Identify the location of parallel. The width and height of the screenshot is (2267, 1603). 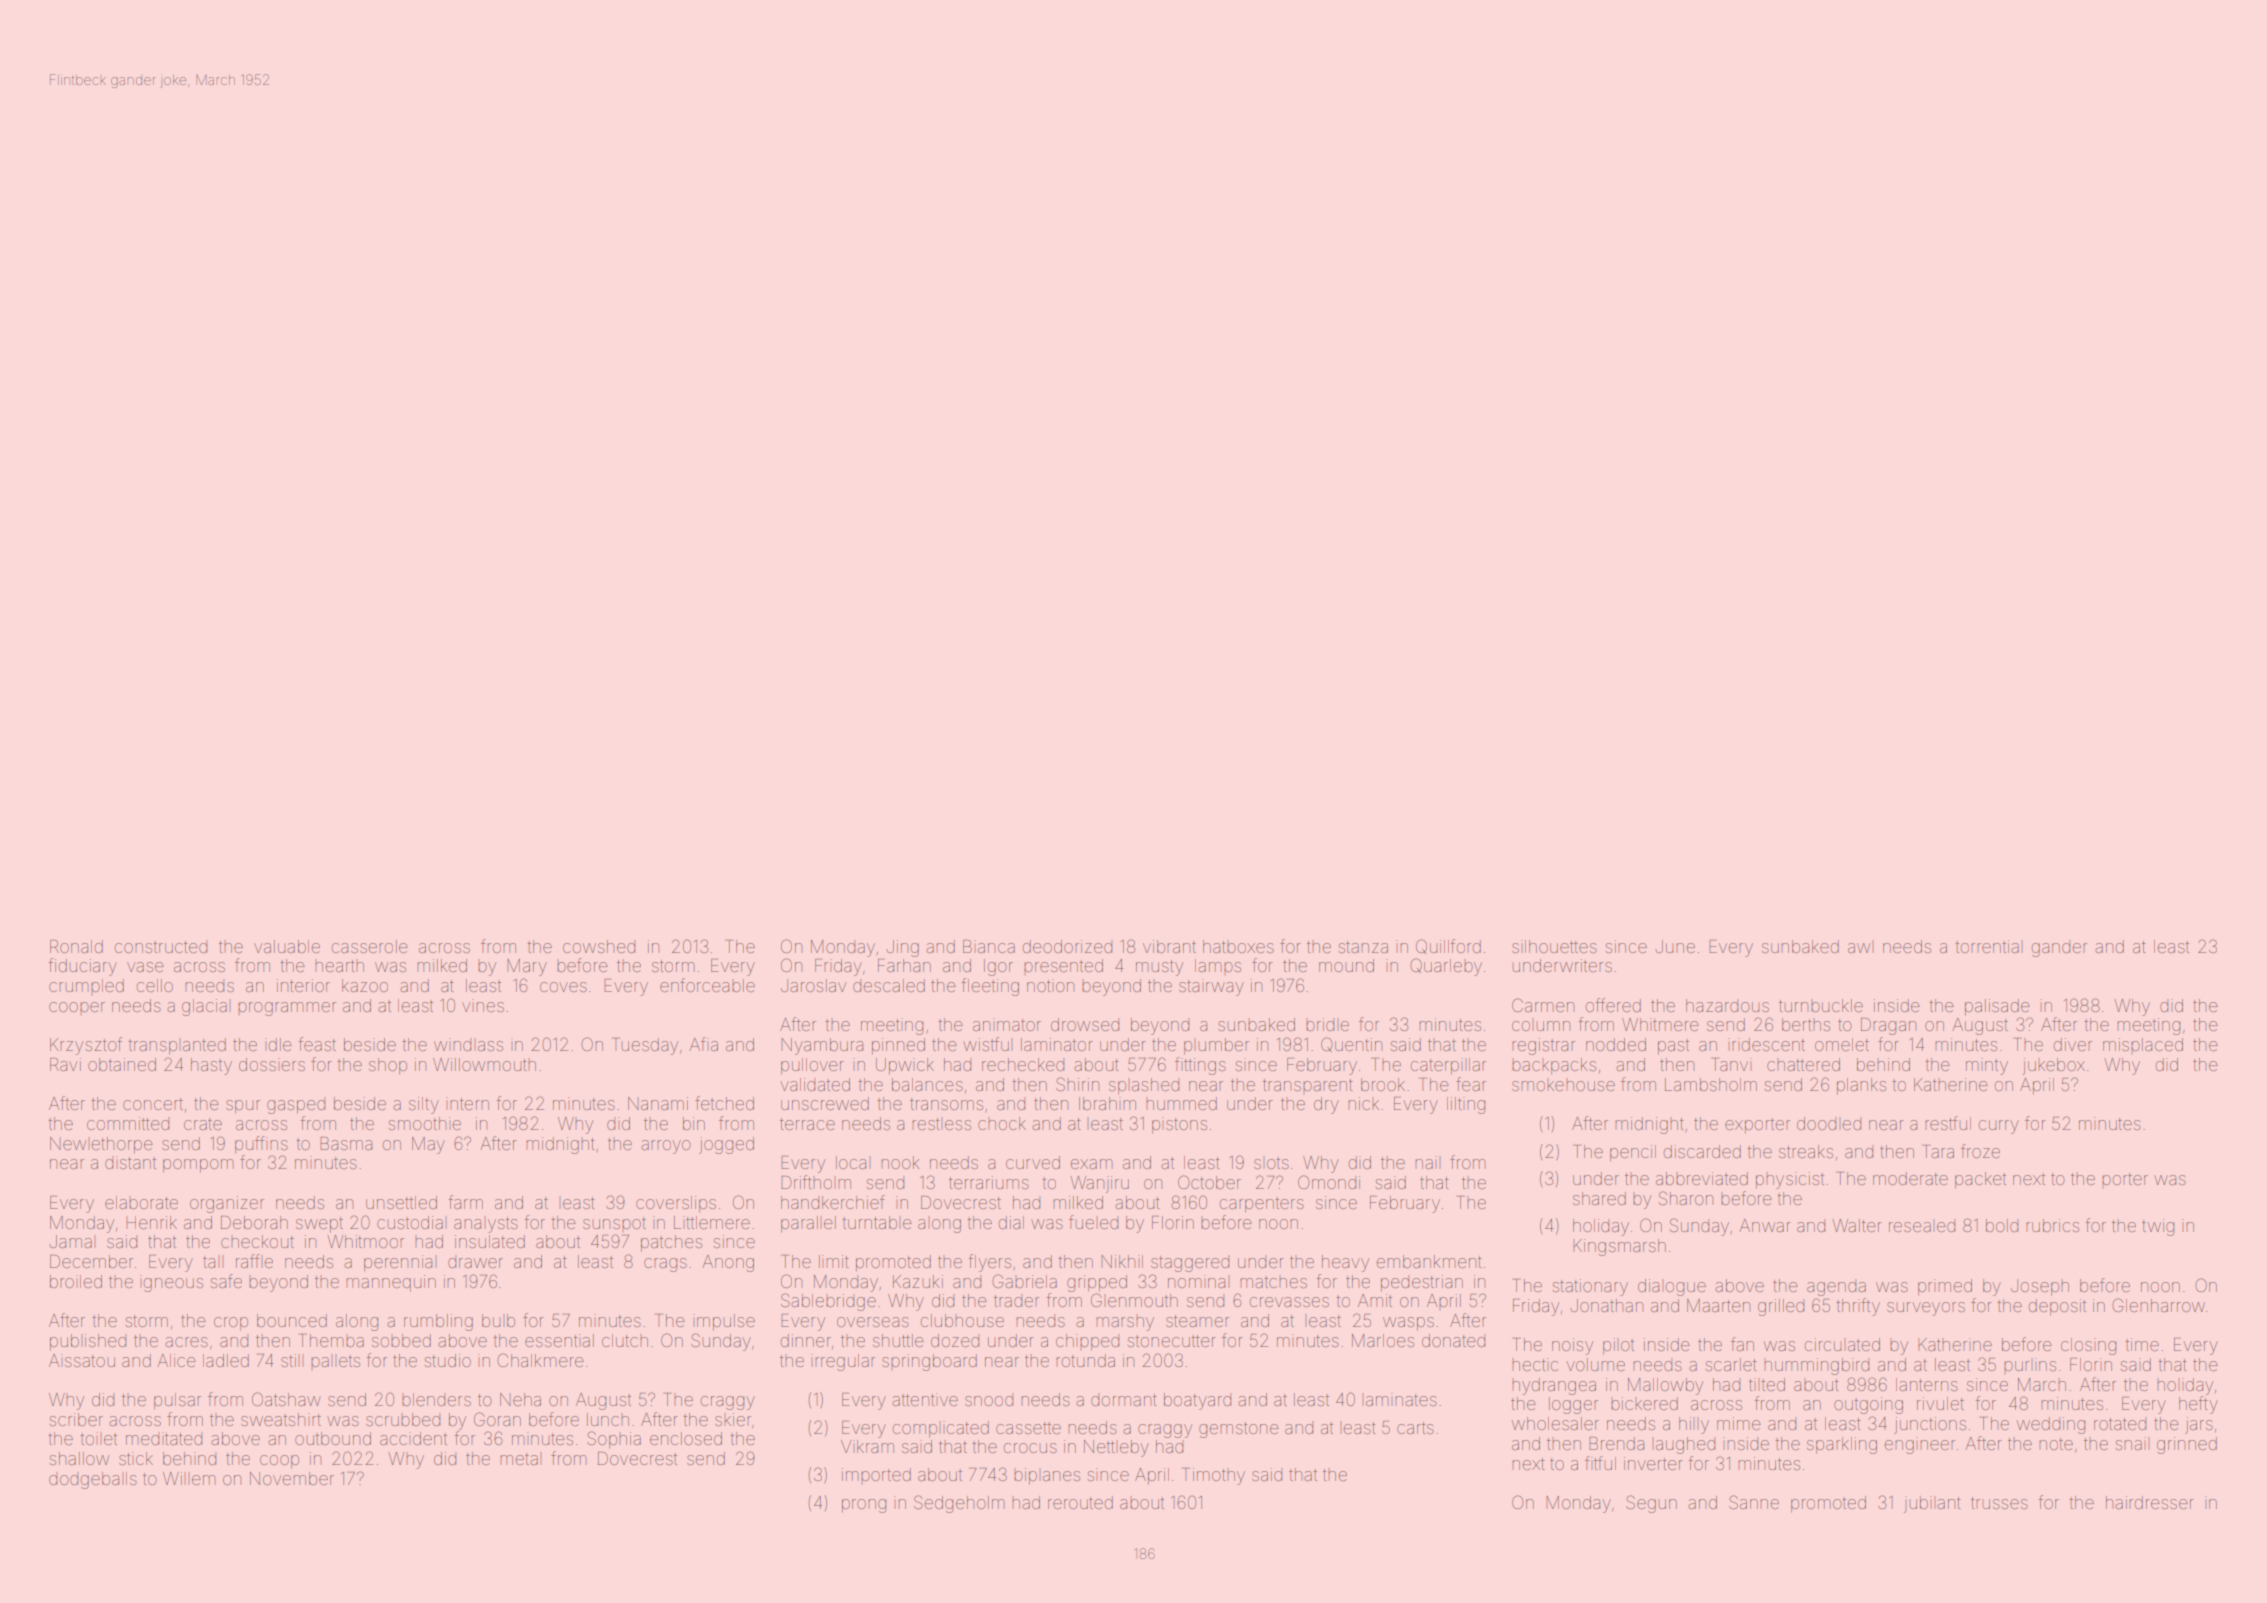
(808, 1224).
